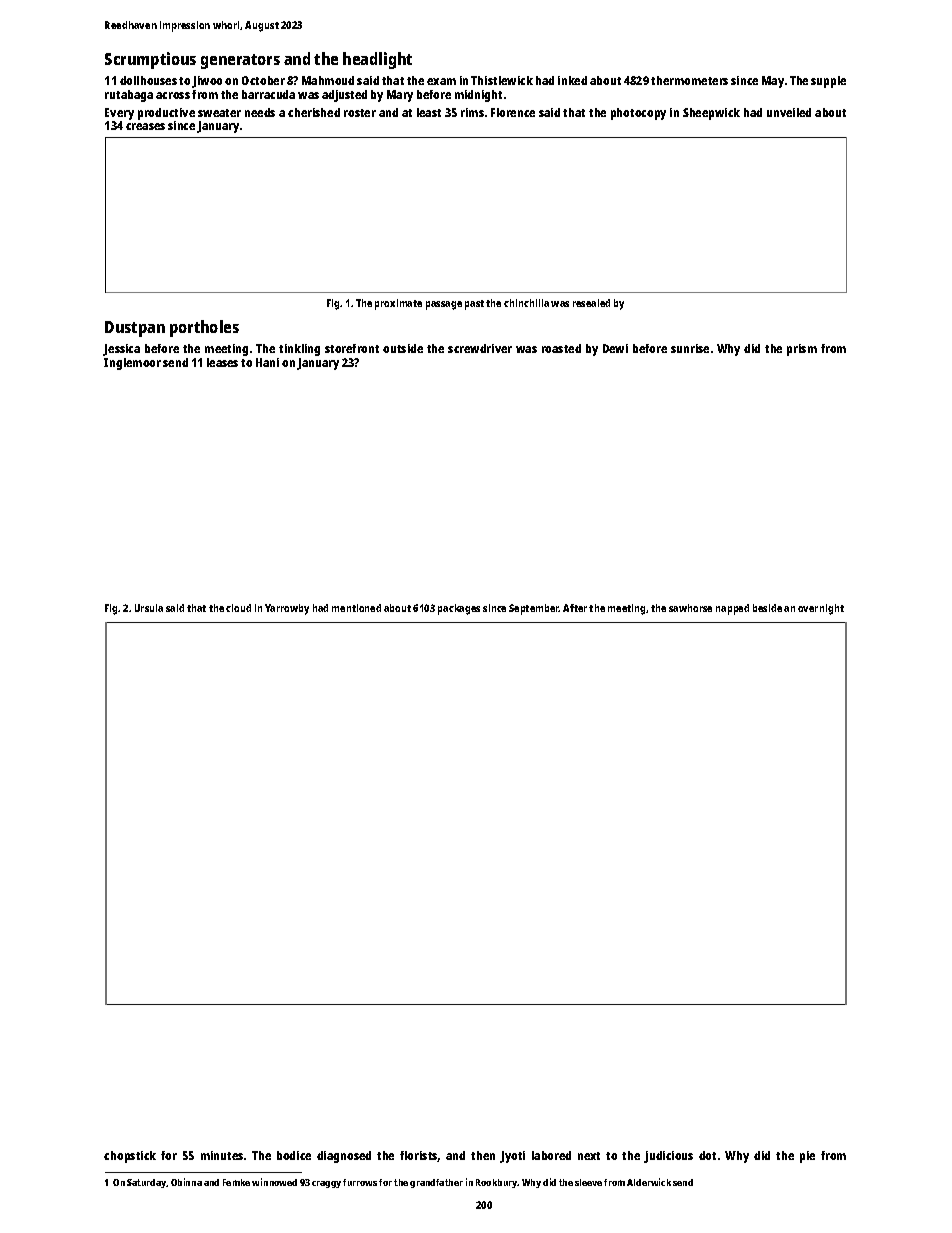 This document has width=952, height=1233. Describe the element at coordinates (459, 609) in the document. I see `packages` at that location.
